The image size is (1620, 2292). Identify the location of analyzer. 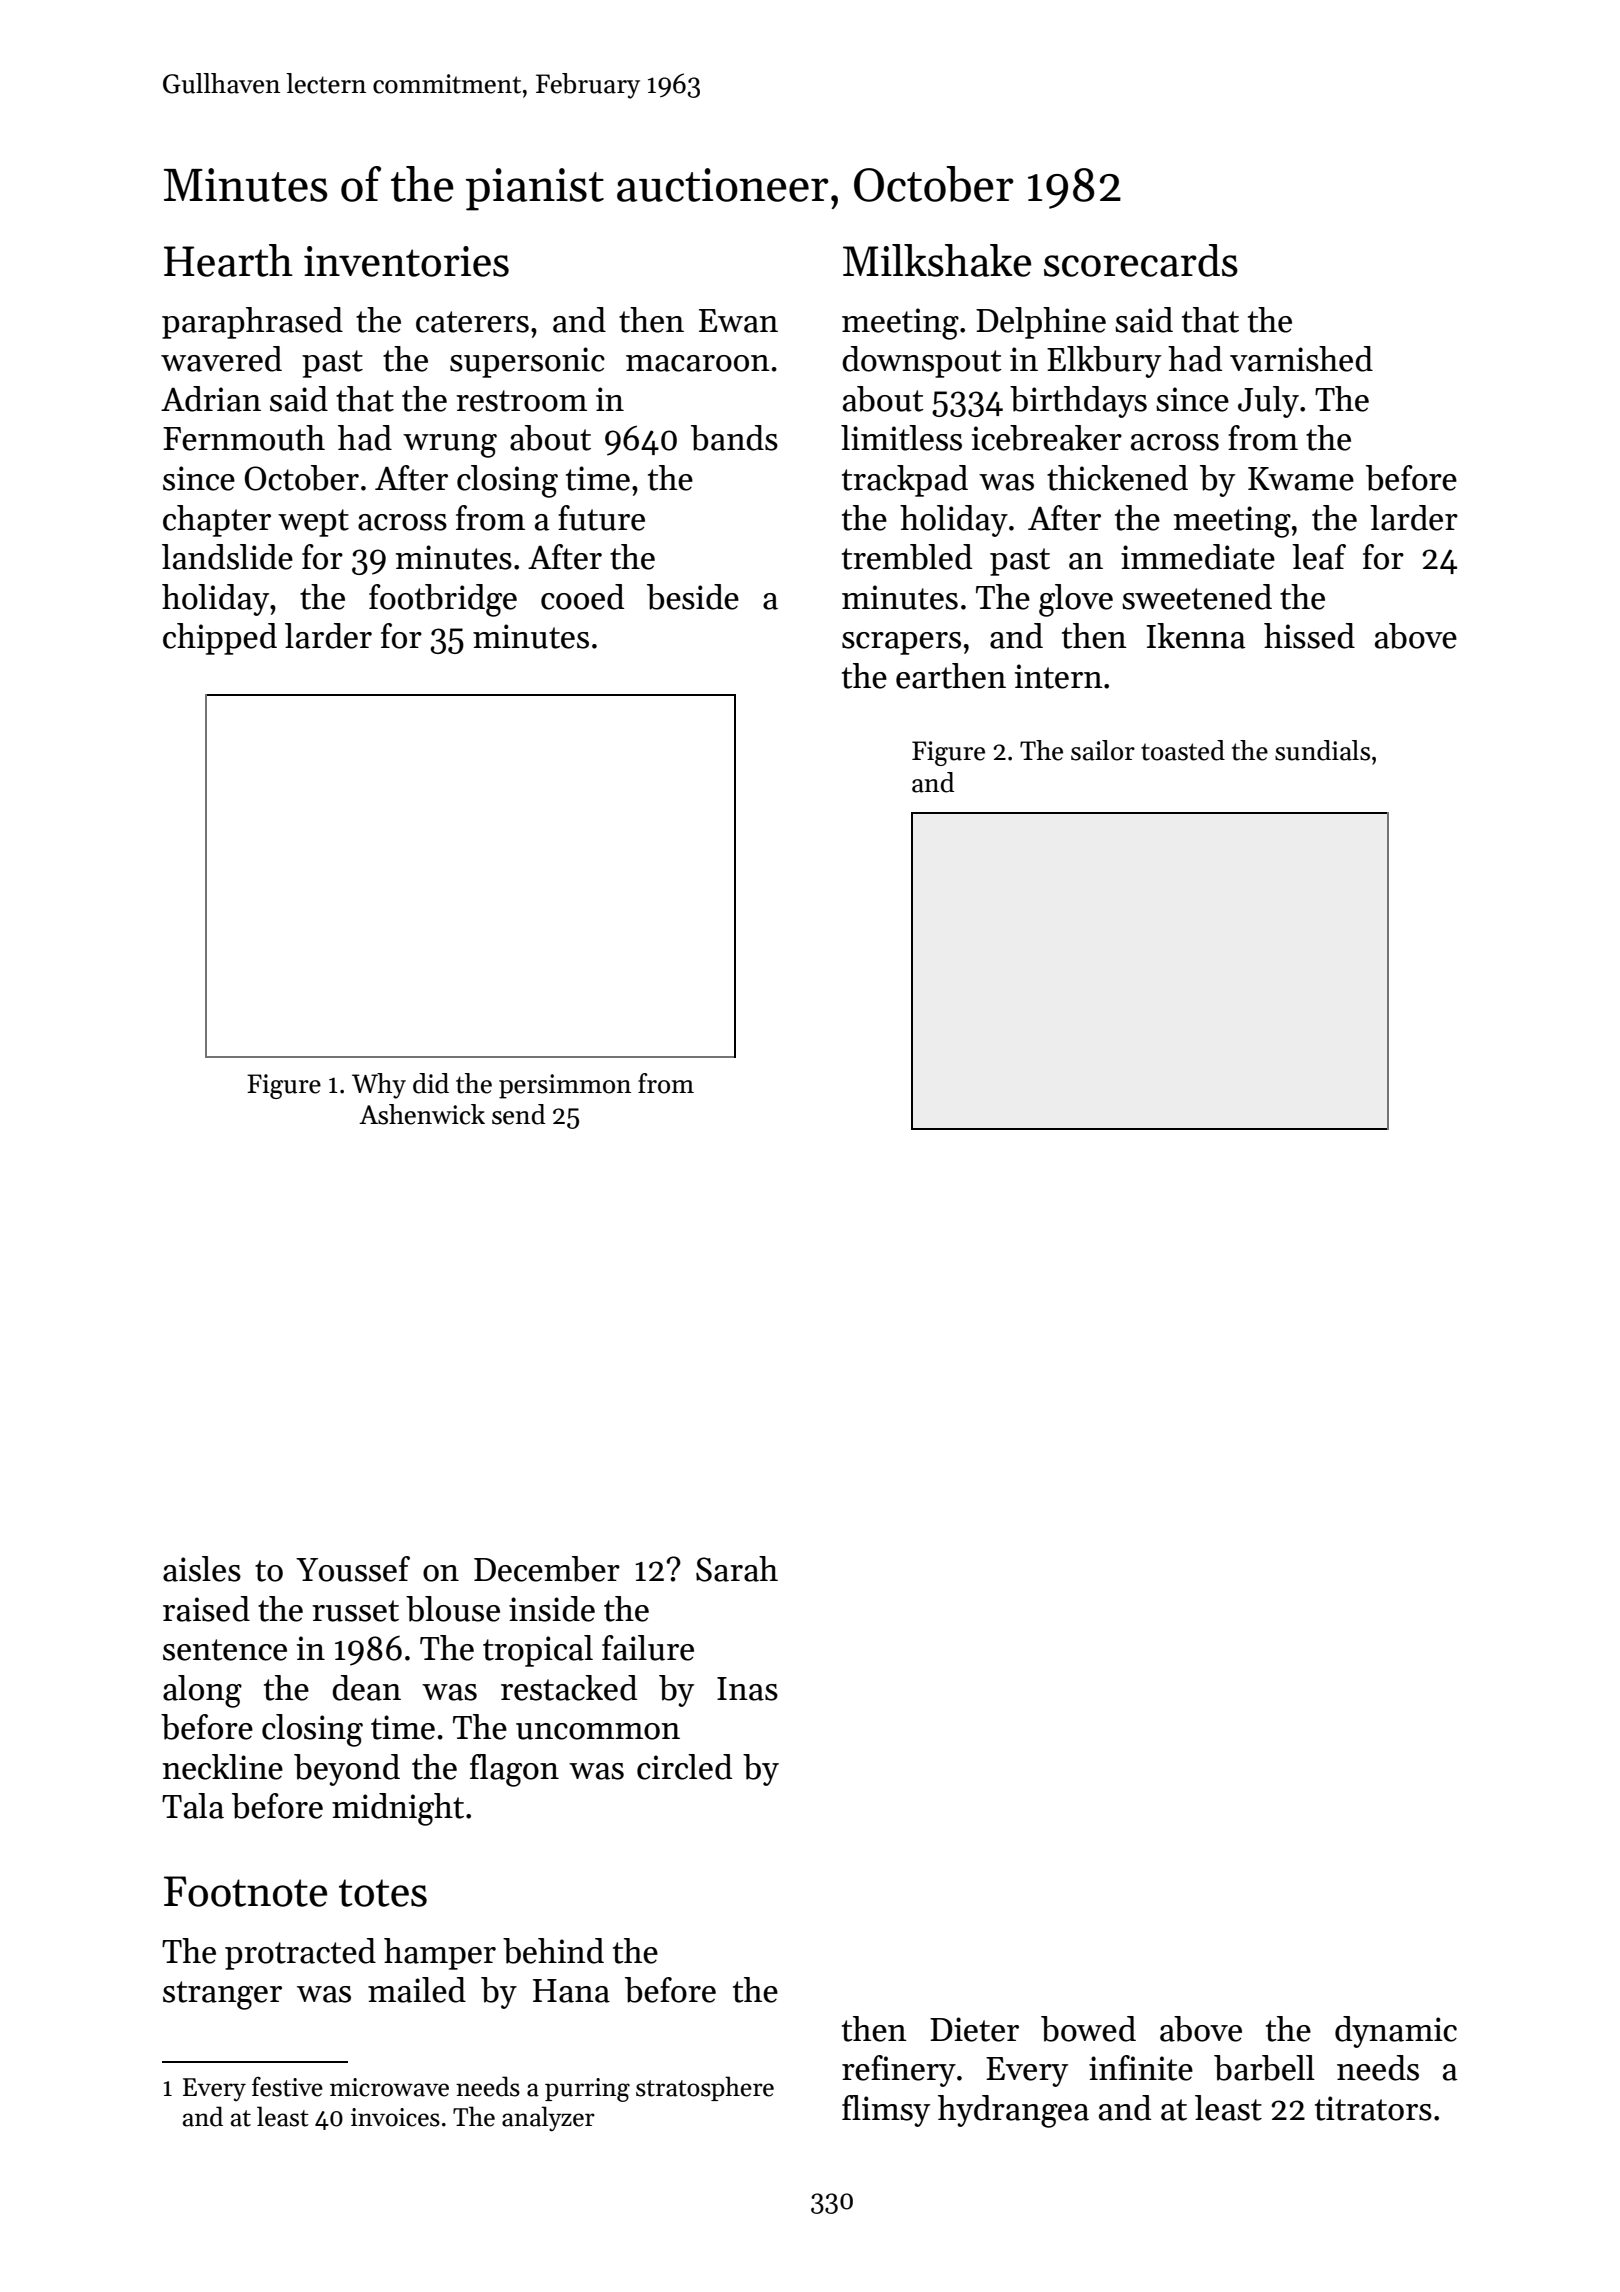
(548, 2119).
